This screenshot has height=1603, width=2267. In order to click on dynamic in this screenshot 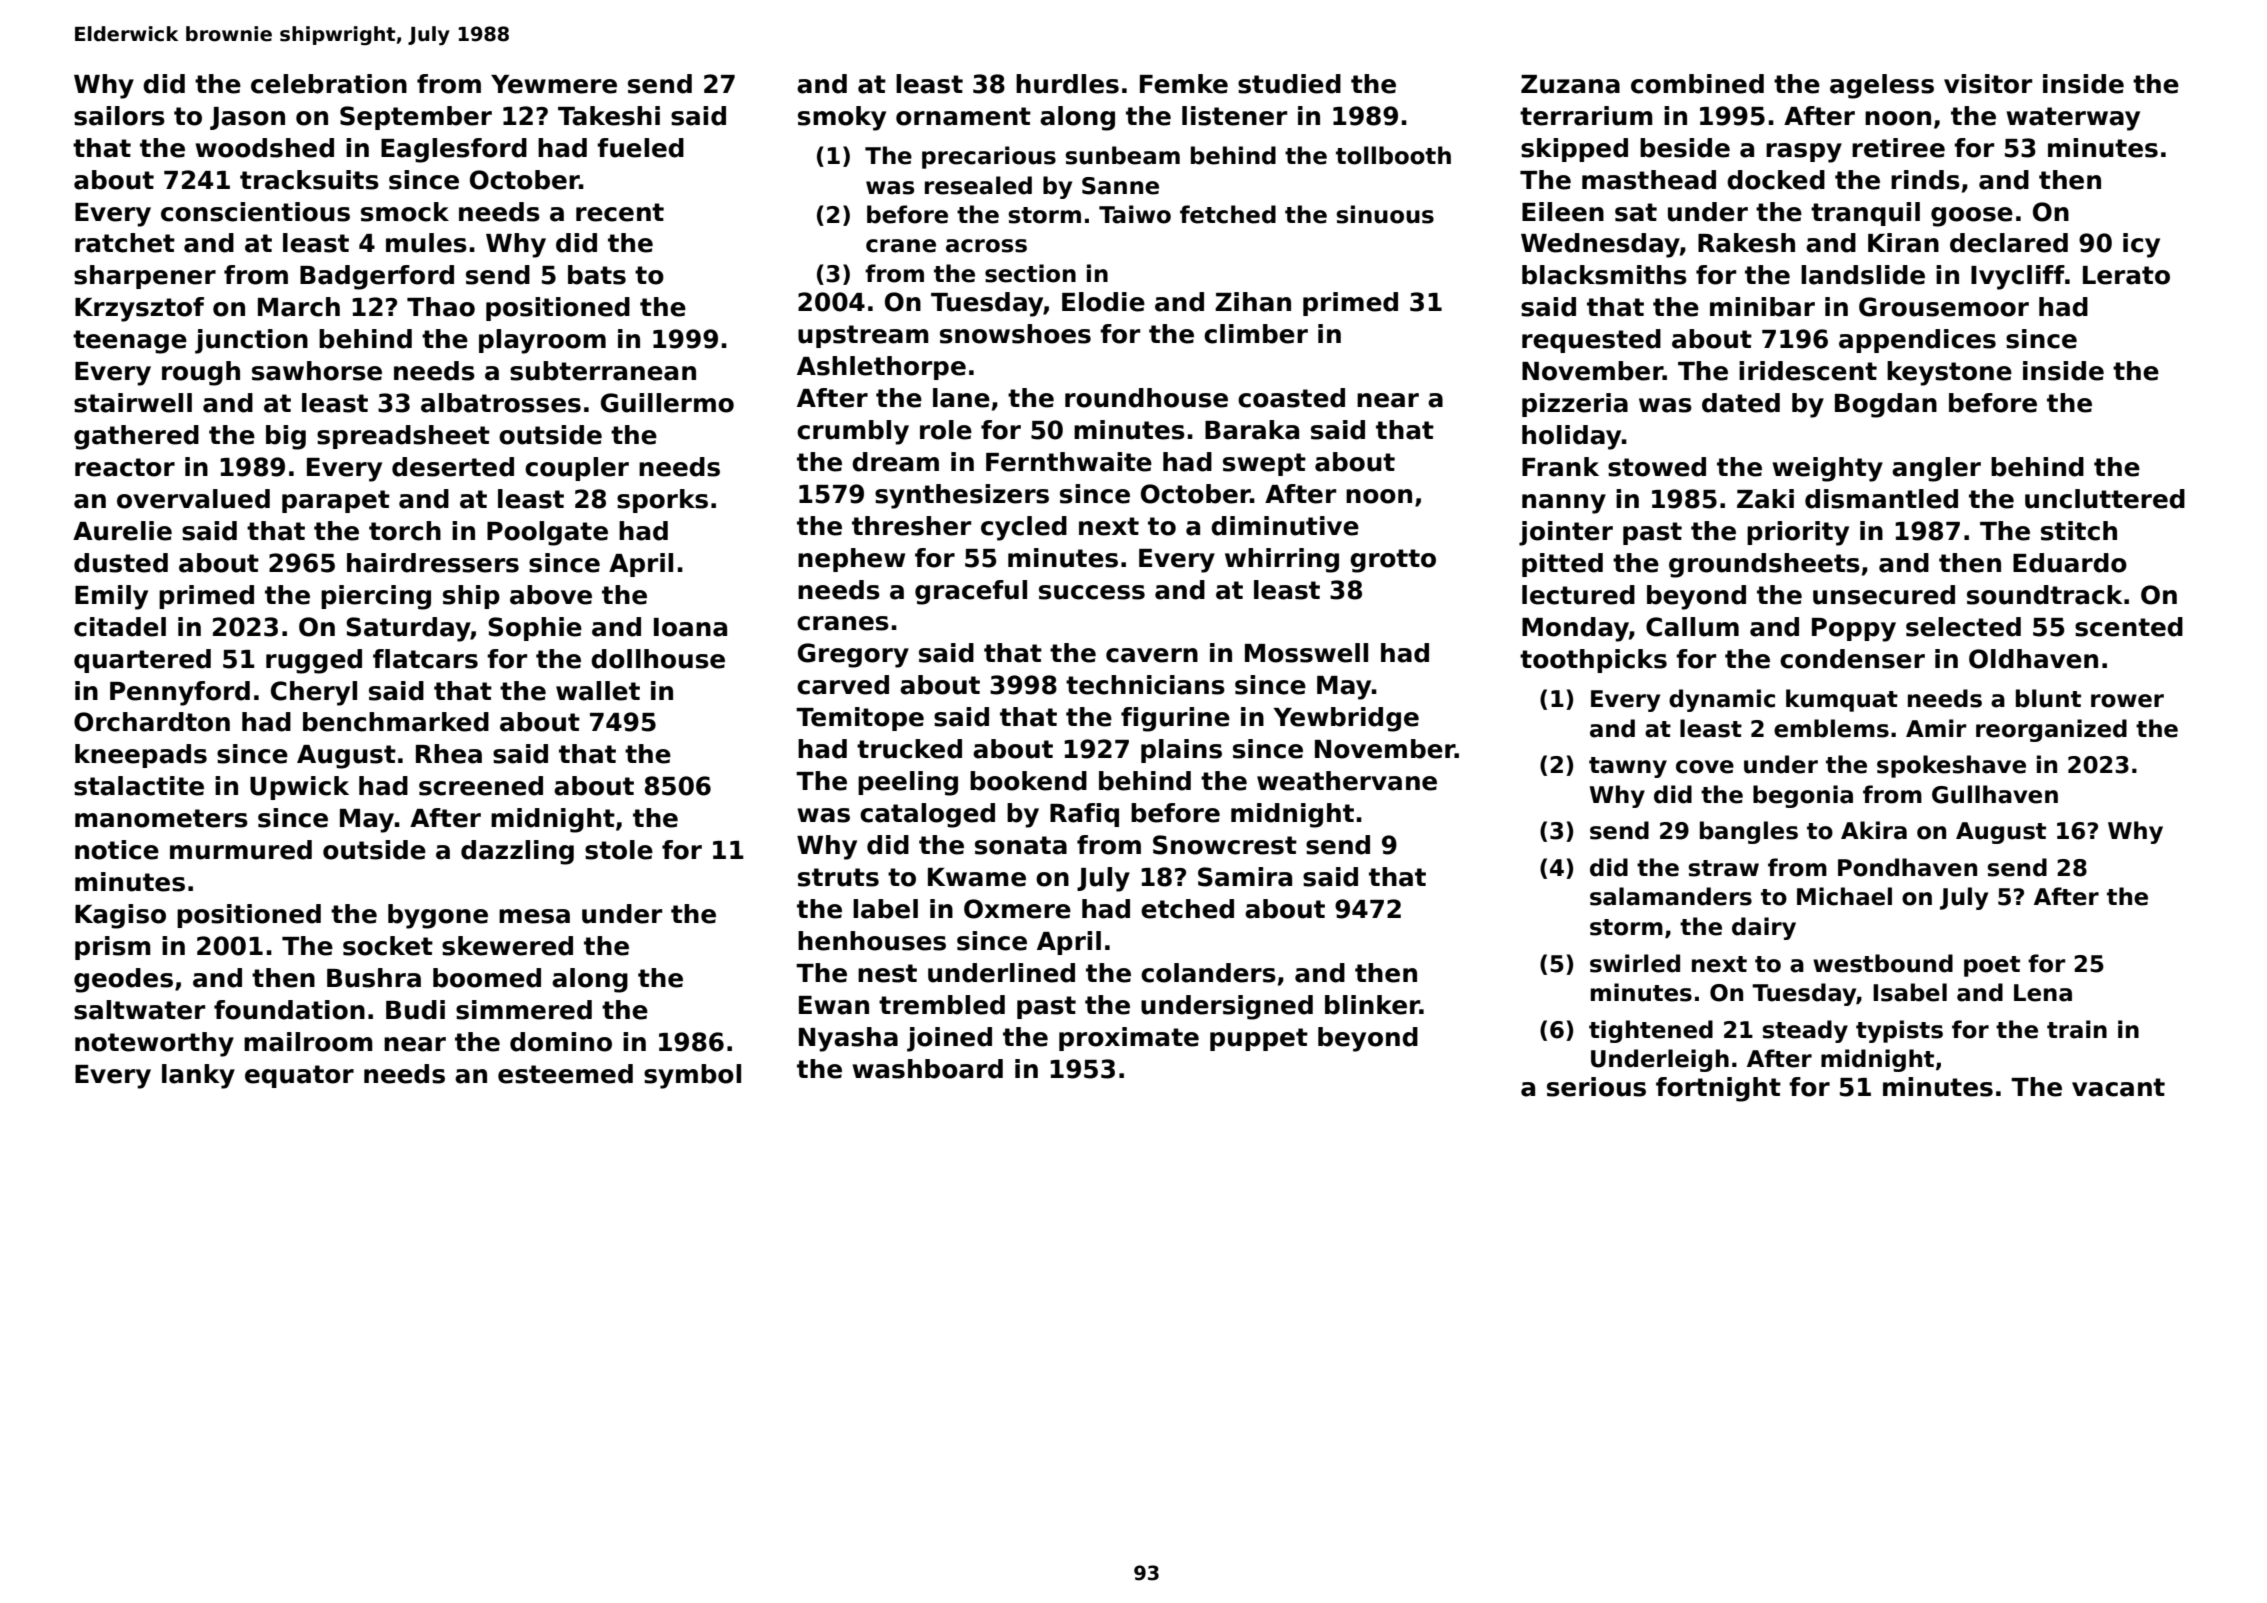, I will do `click(1722, 700)`.
